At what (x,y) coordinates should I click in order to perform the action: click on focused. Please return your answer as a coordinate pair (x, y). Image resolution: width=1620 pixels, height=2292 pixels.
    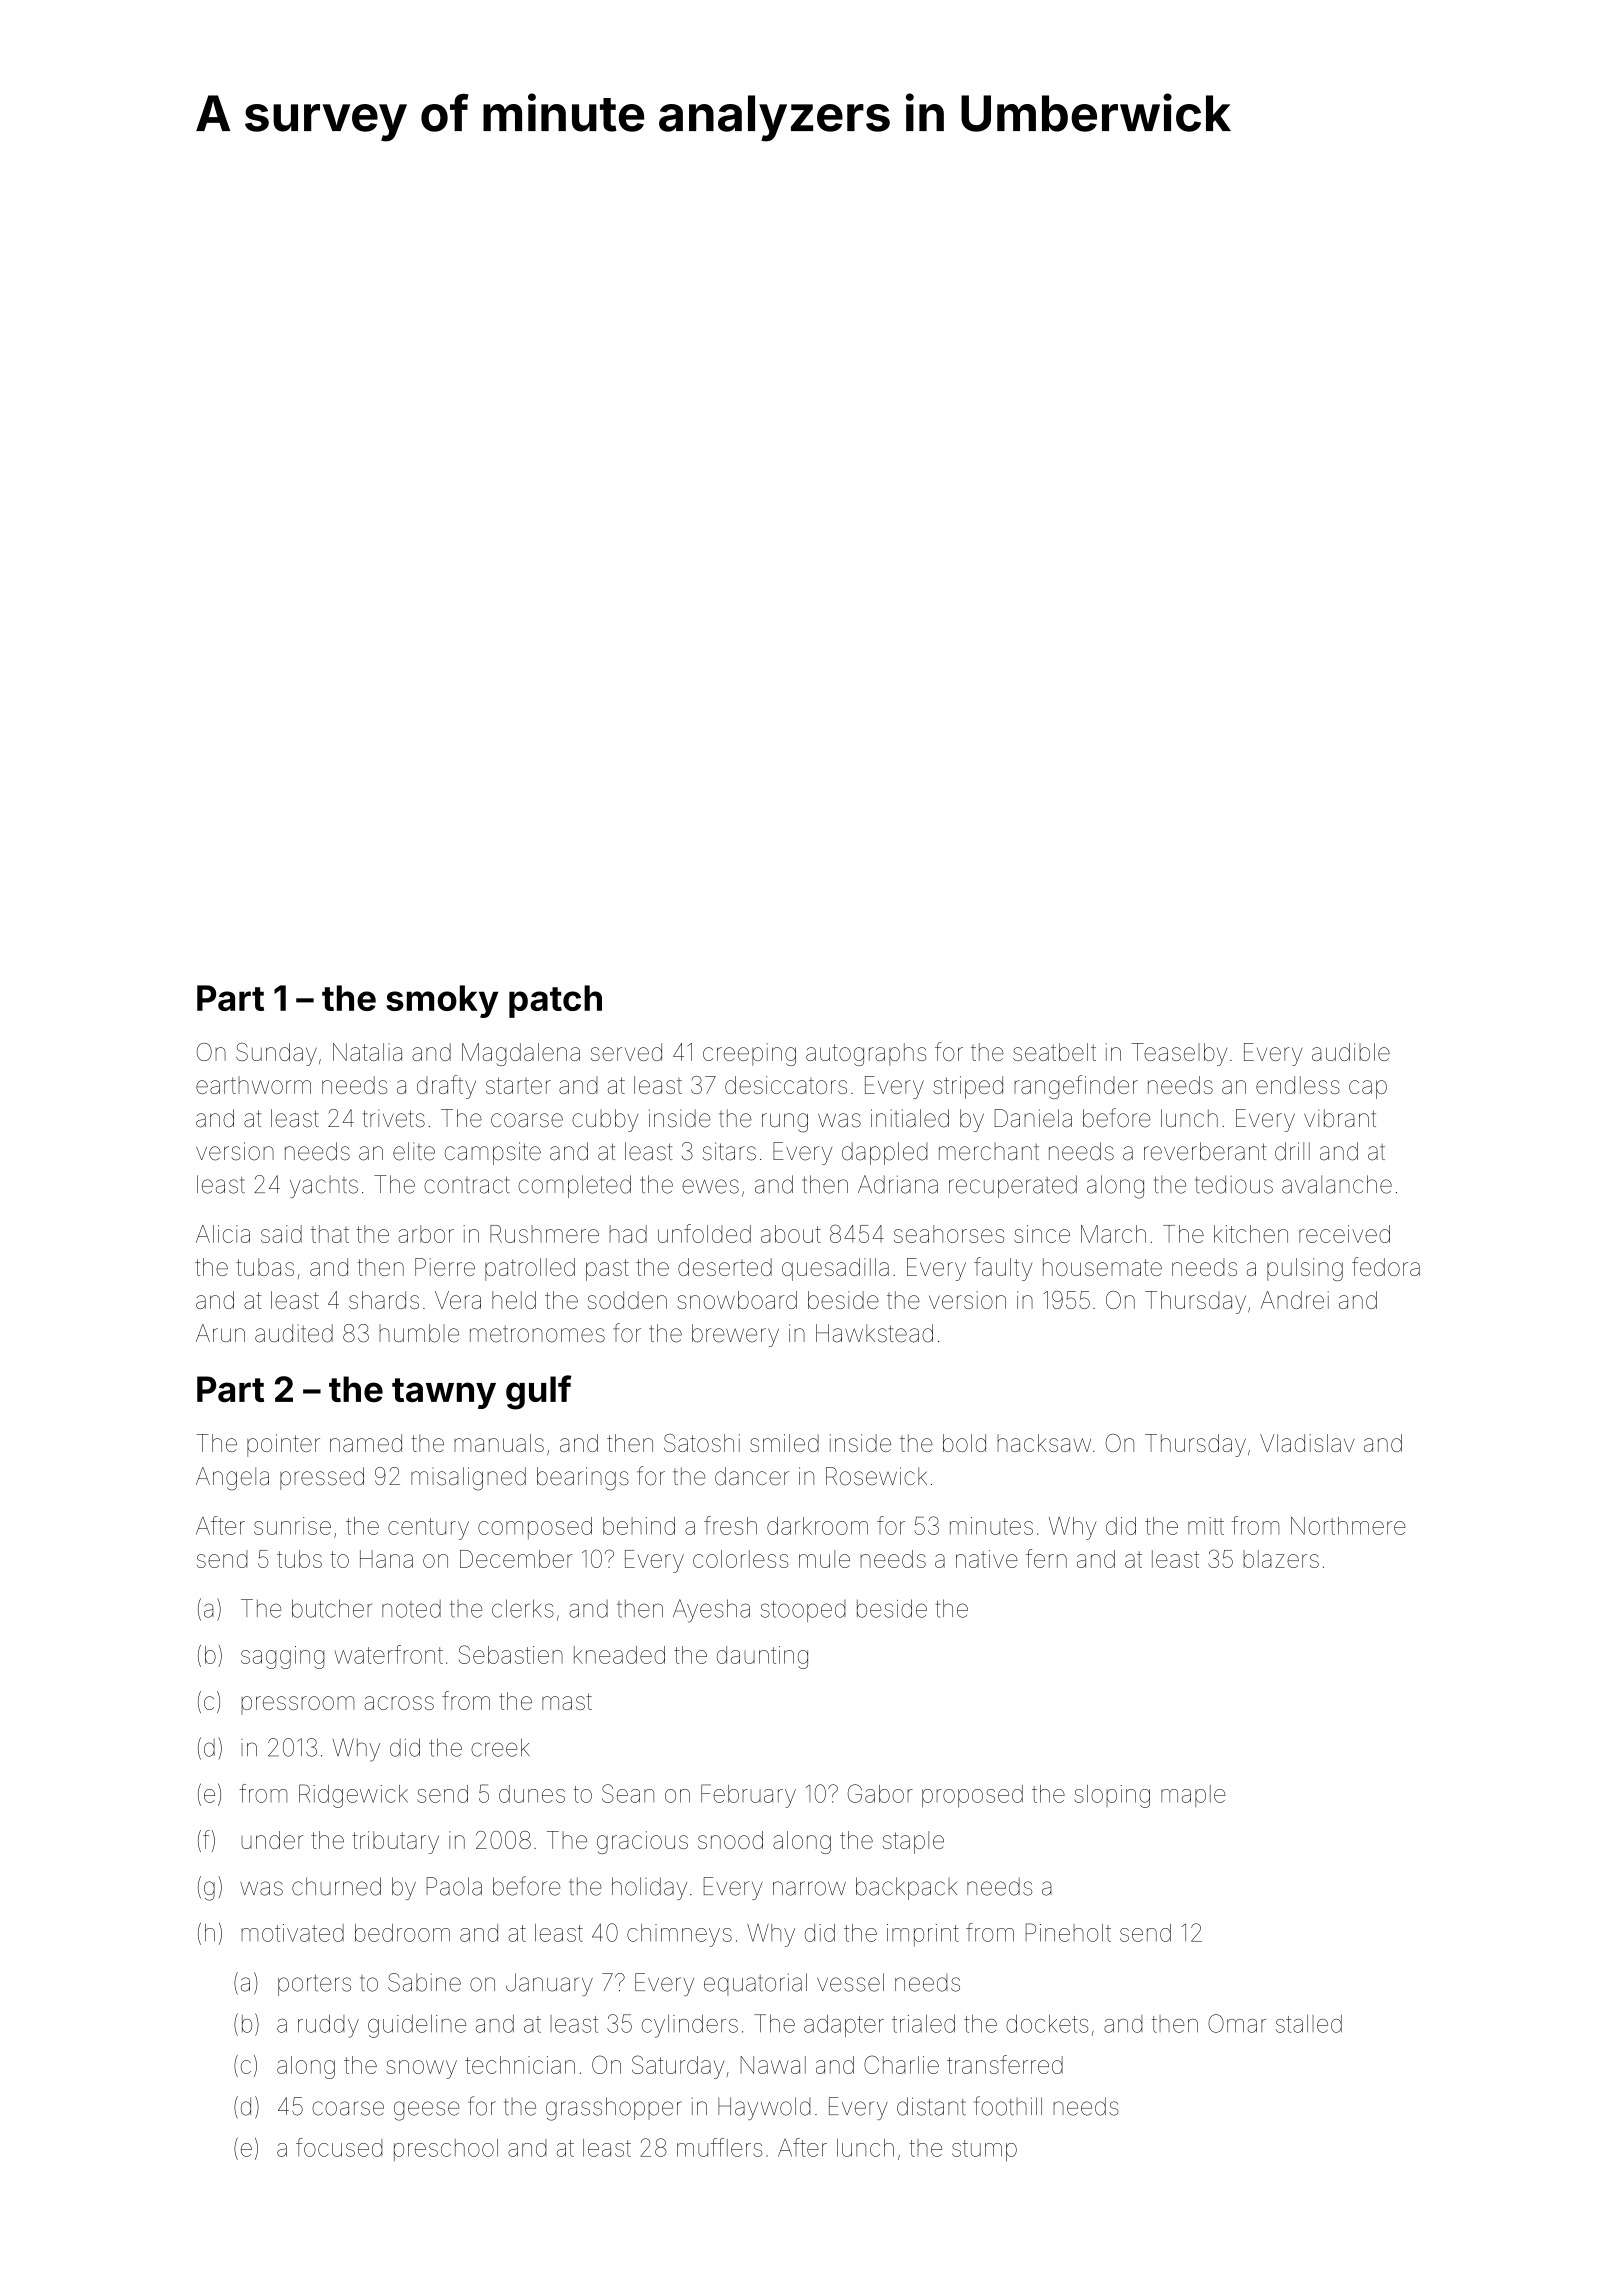
    Looking at the image, I should click on (339, 2147).
